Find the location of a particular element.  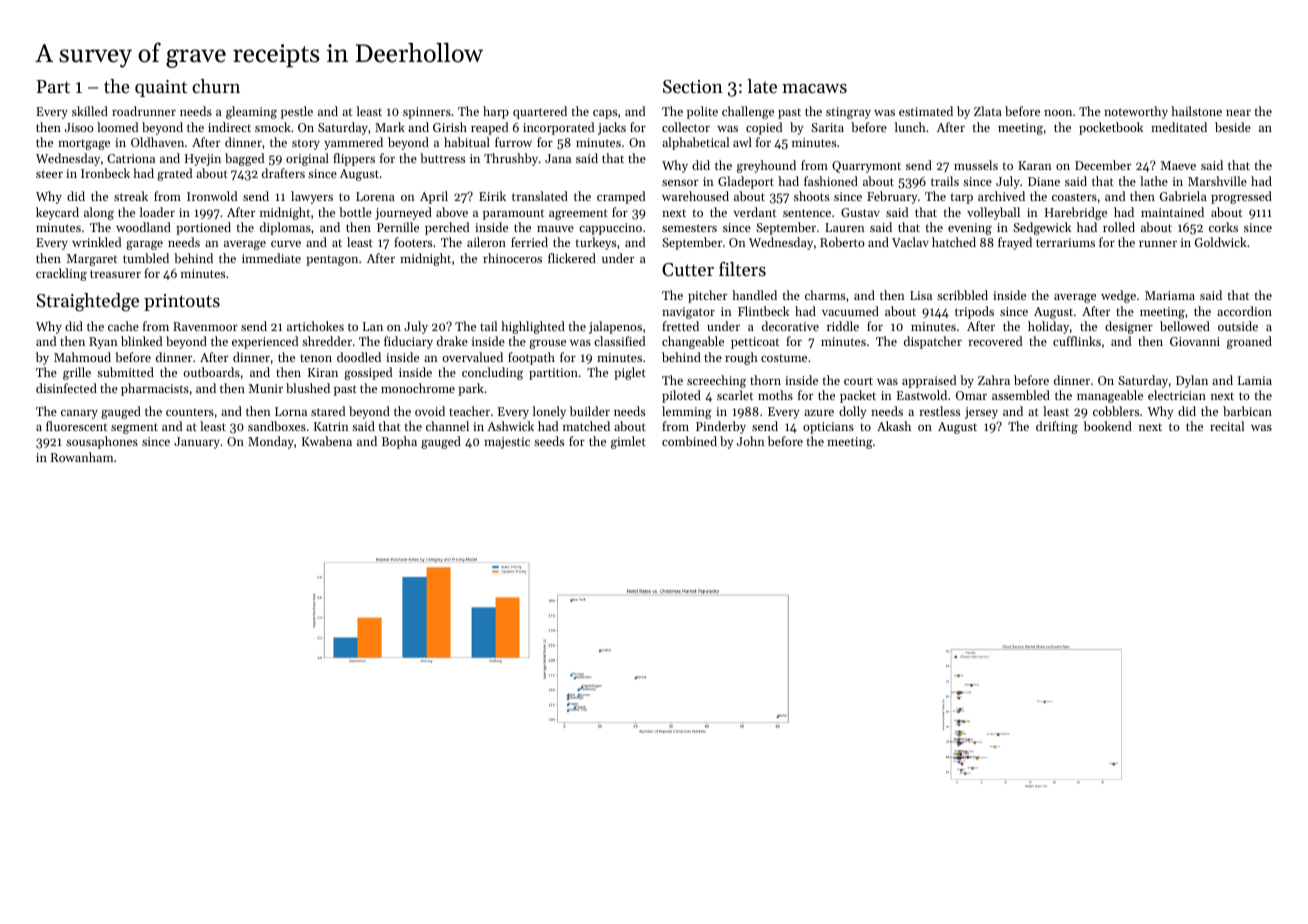

agreement is located at coordinates (578, 214).
